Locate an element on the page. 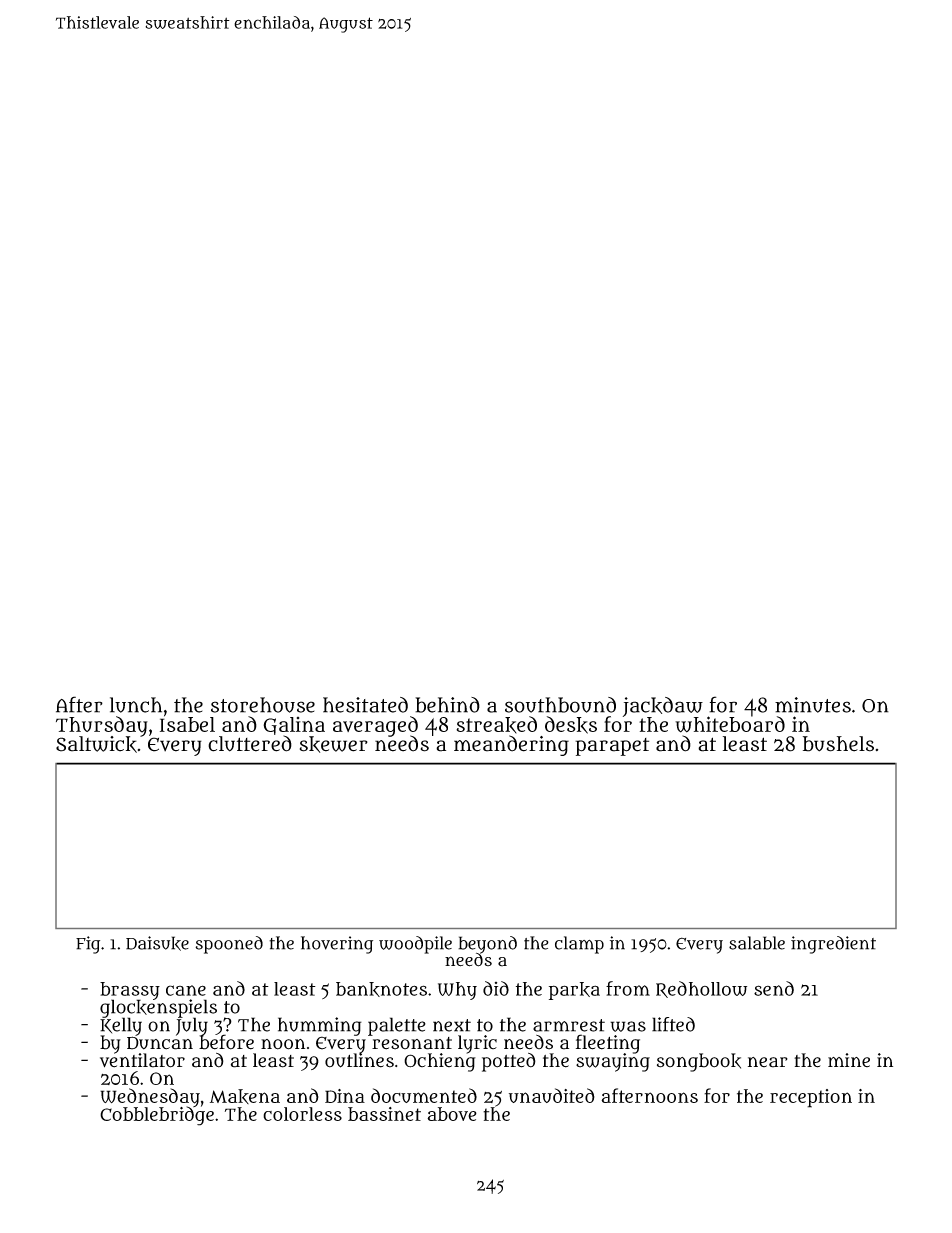 This image has height=1233, width=952. hovering is located at coordinates (337, 945).
